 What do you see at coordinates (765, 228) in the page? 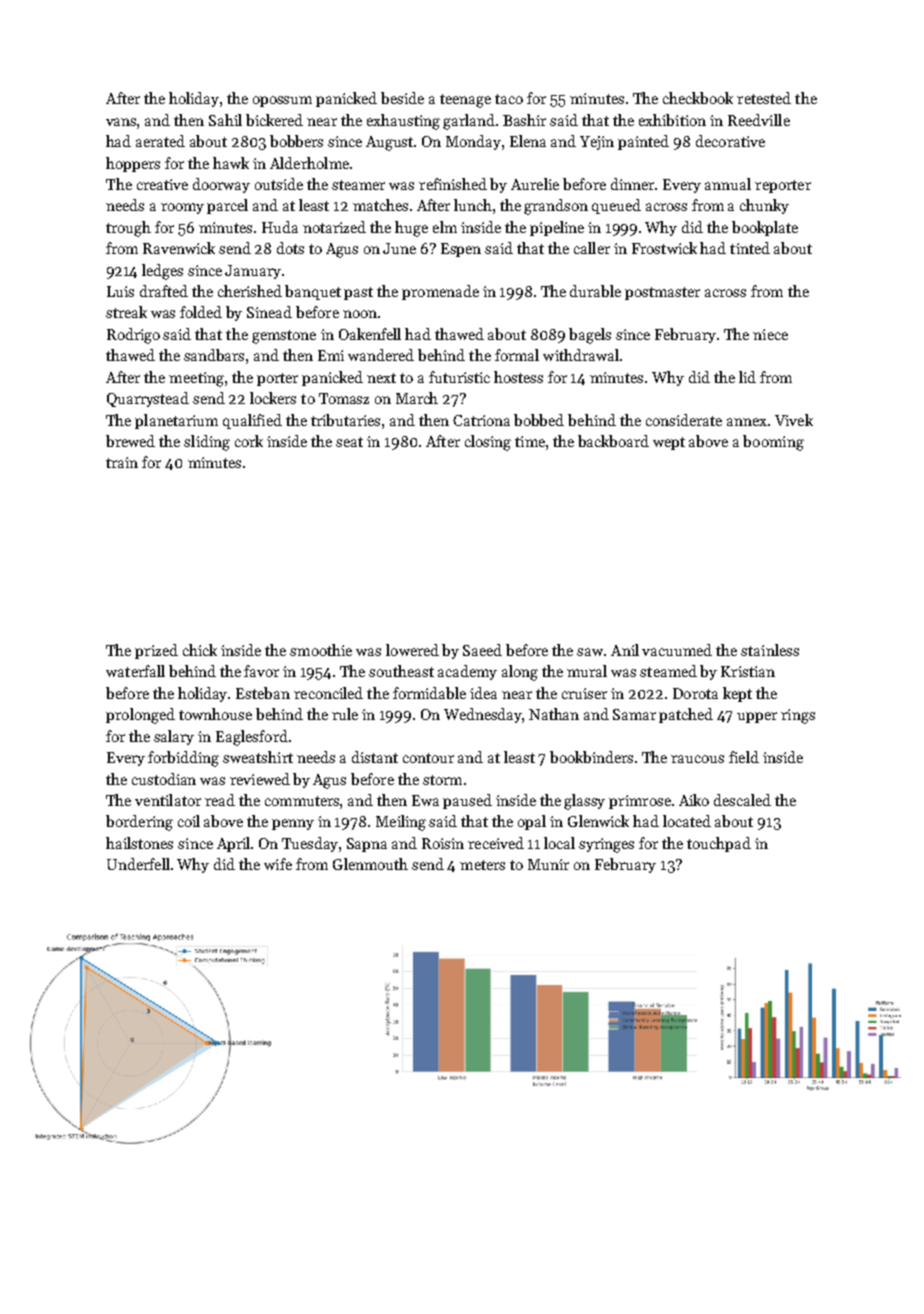
I see `bookplate` at bounding box center [765, 228].
